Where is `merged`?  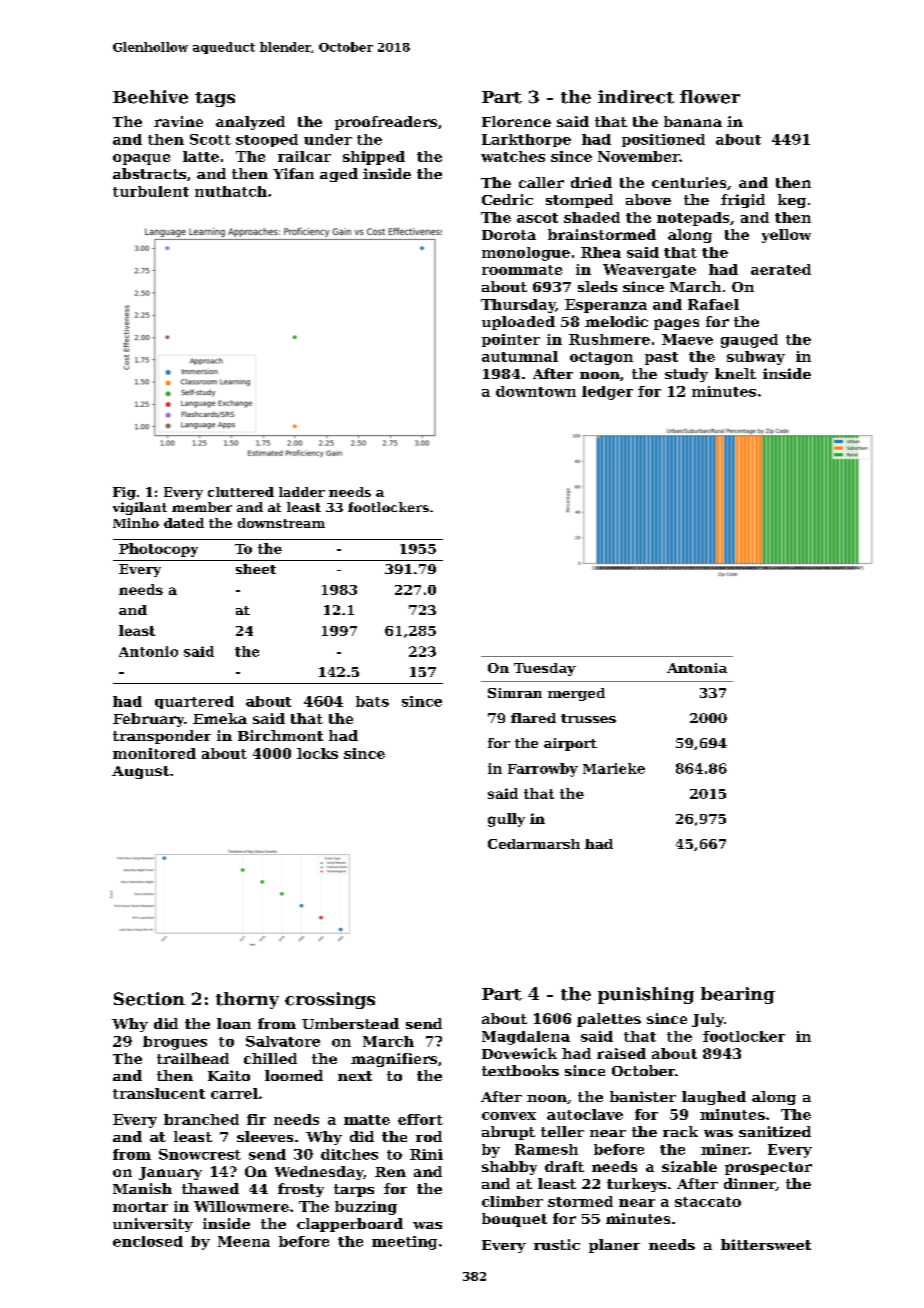 merged is located at coordinates (576, 694).
